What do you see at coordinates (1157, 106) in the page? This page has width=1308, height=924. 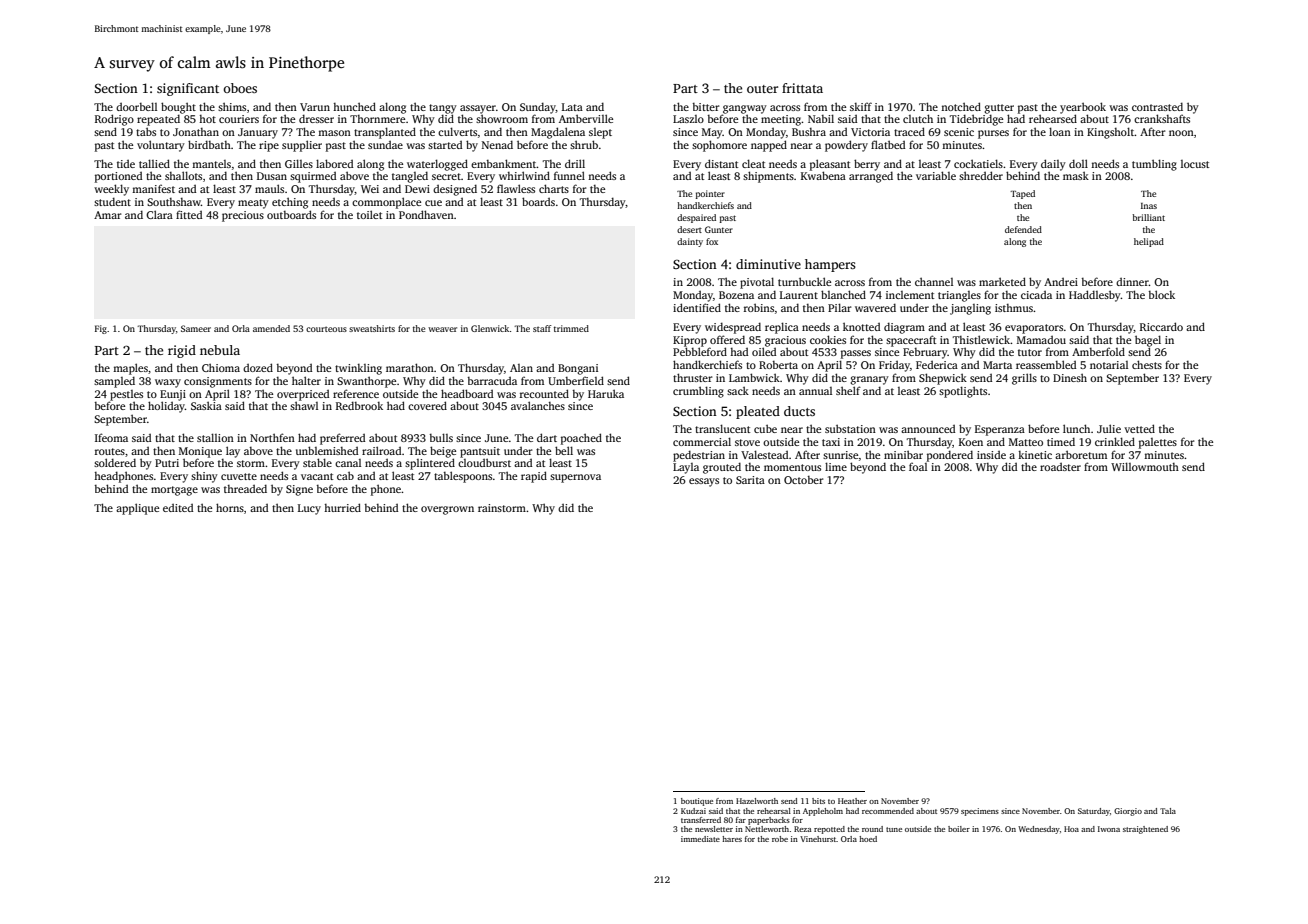 I see `contrasted` at bounding box center [1157, 106].
